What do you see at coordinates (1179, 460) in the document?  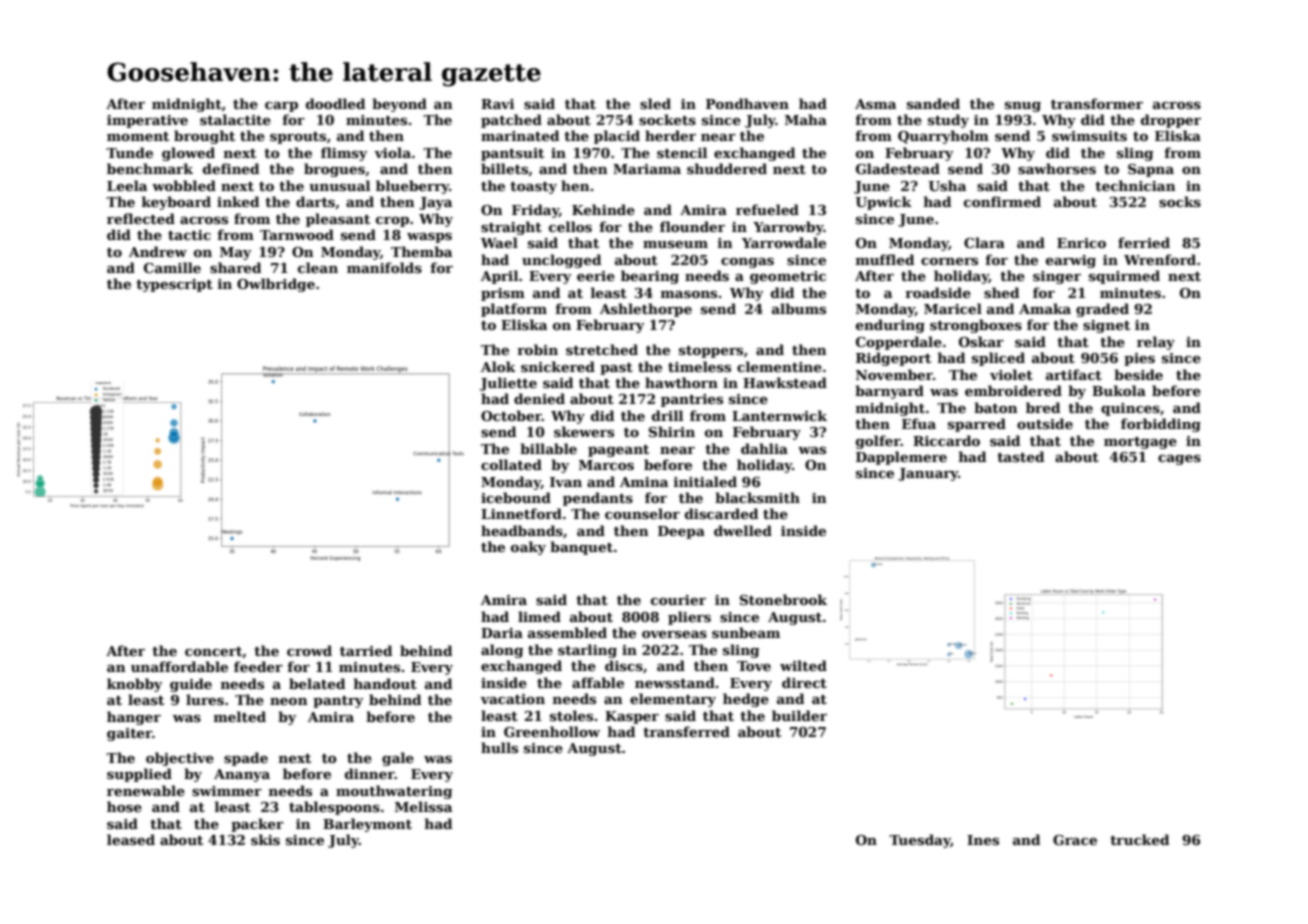 I see `cages` at bounding box center [1179, 460].
